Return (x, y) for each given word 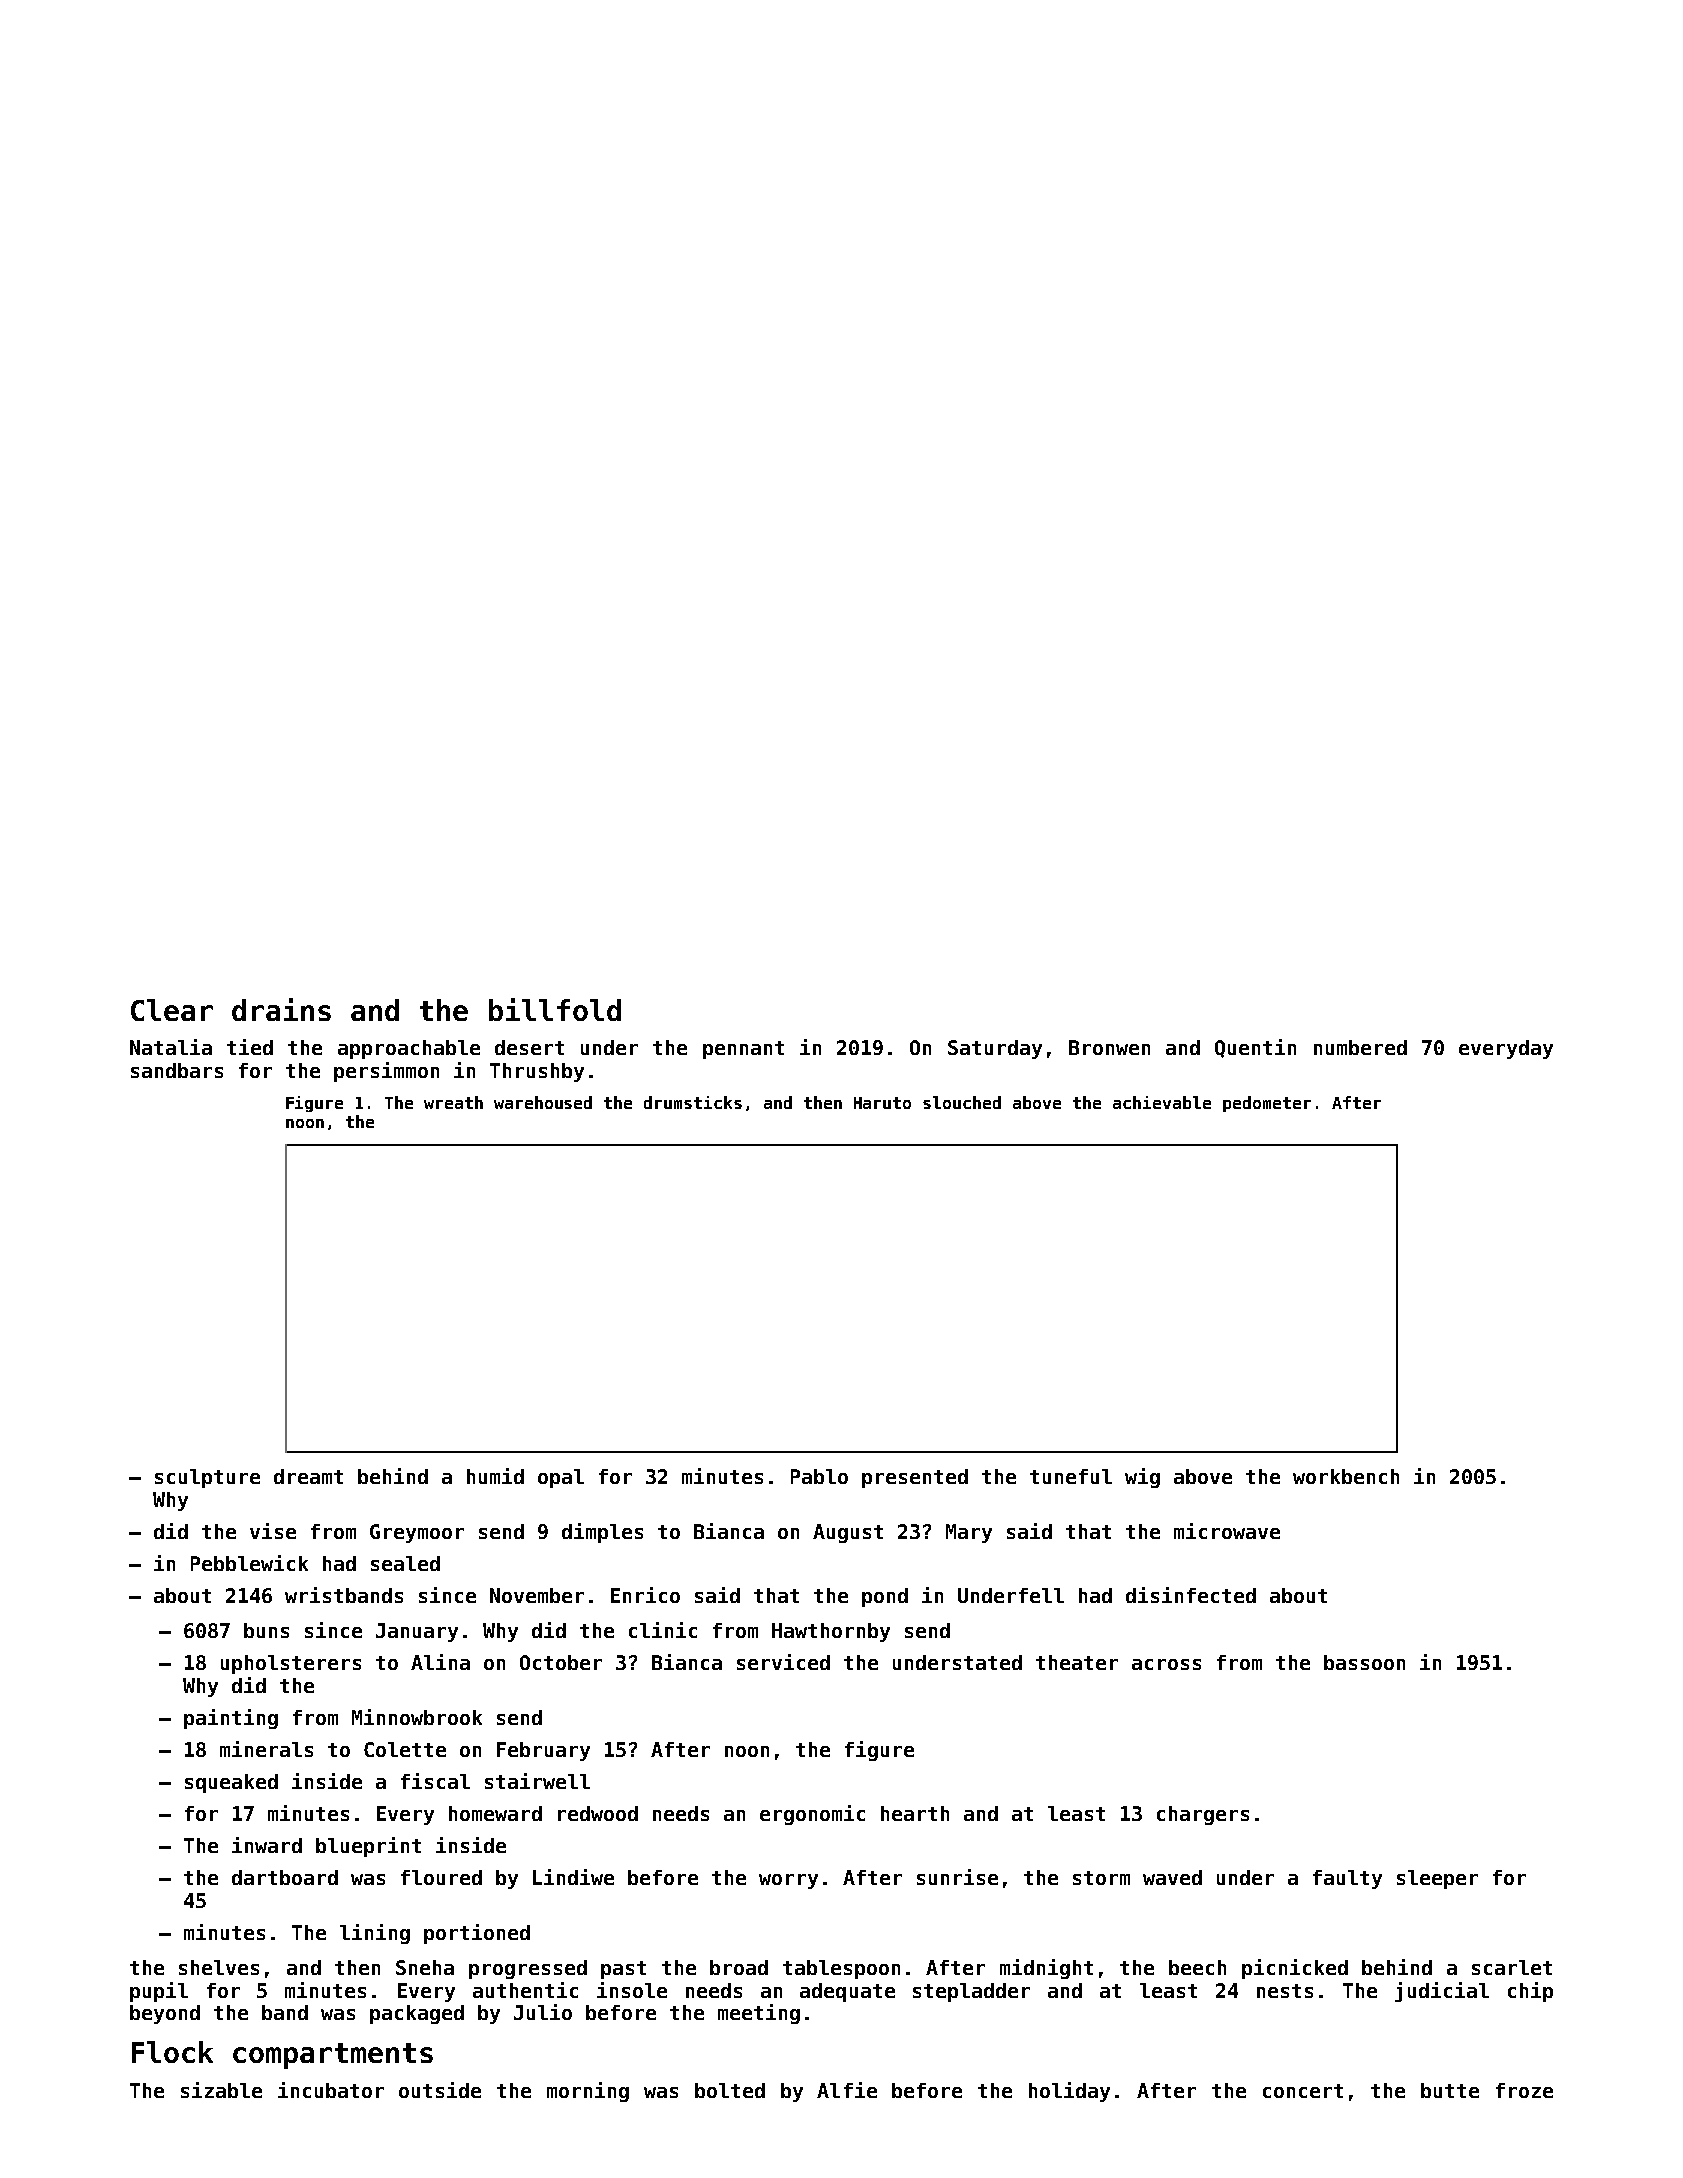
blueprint (368, 1847)
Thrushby (537, 1072)
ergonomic (812, 1815)
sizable (221, 2090)
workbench (1346, 1476)
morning (588, 2092)
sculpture (207, 1478)
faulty (1347, 1879)
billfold (555, 1009)
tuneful (1071, 1476)
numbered (1360, 1047)
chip (1530, 1992)
